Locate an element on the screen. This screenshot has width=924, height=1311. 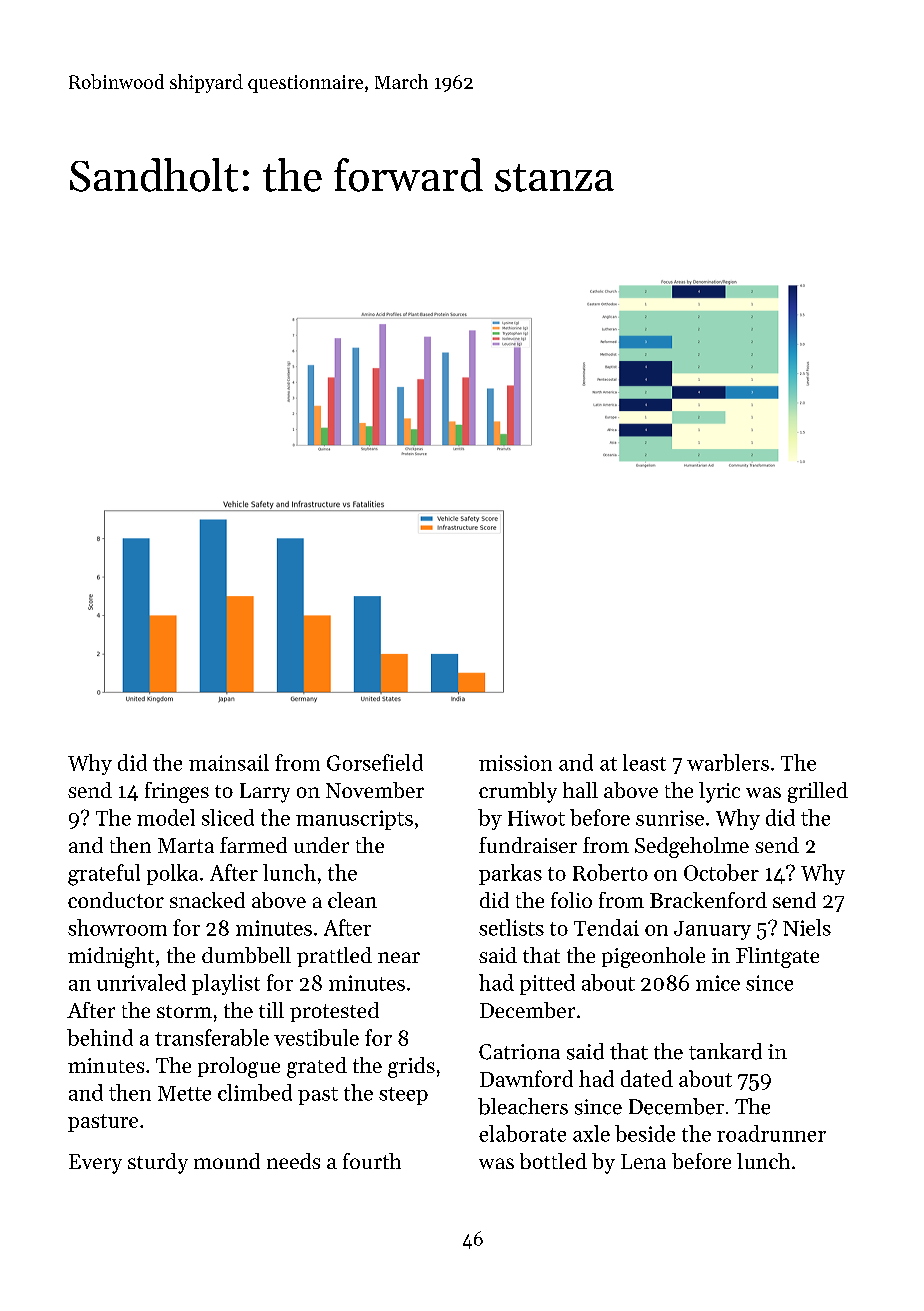
Sedgeholme is located at coordinates (692, 847).
